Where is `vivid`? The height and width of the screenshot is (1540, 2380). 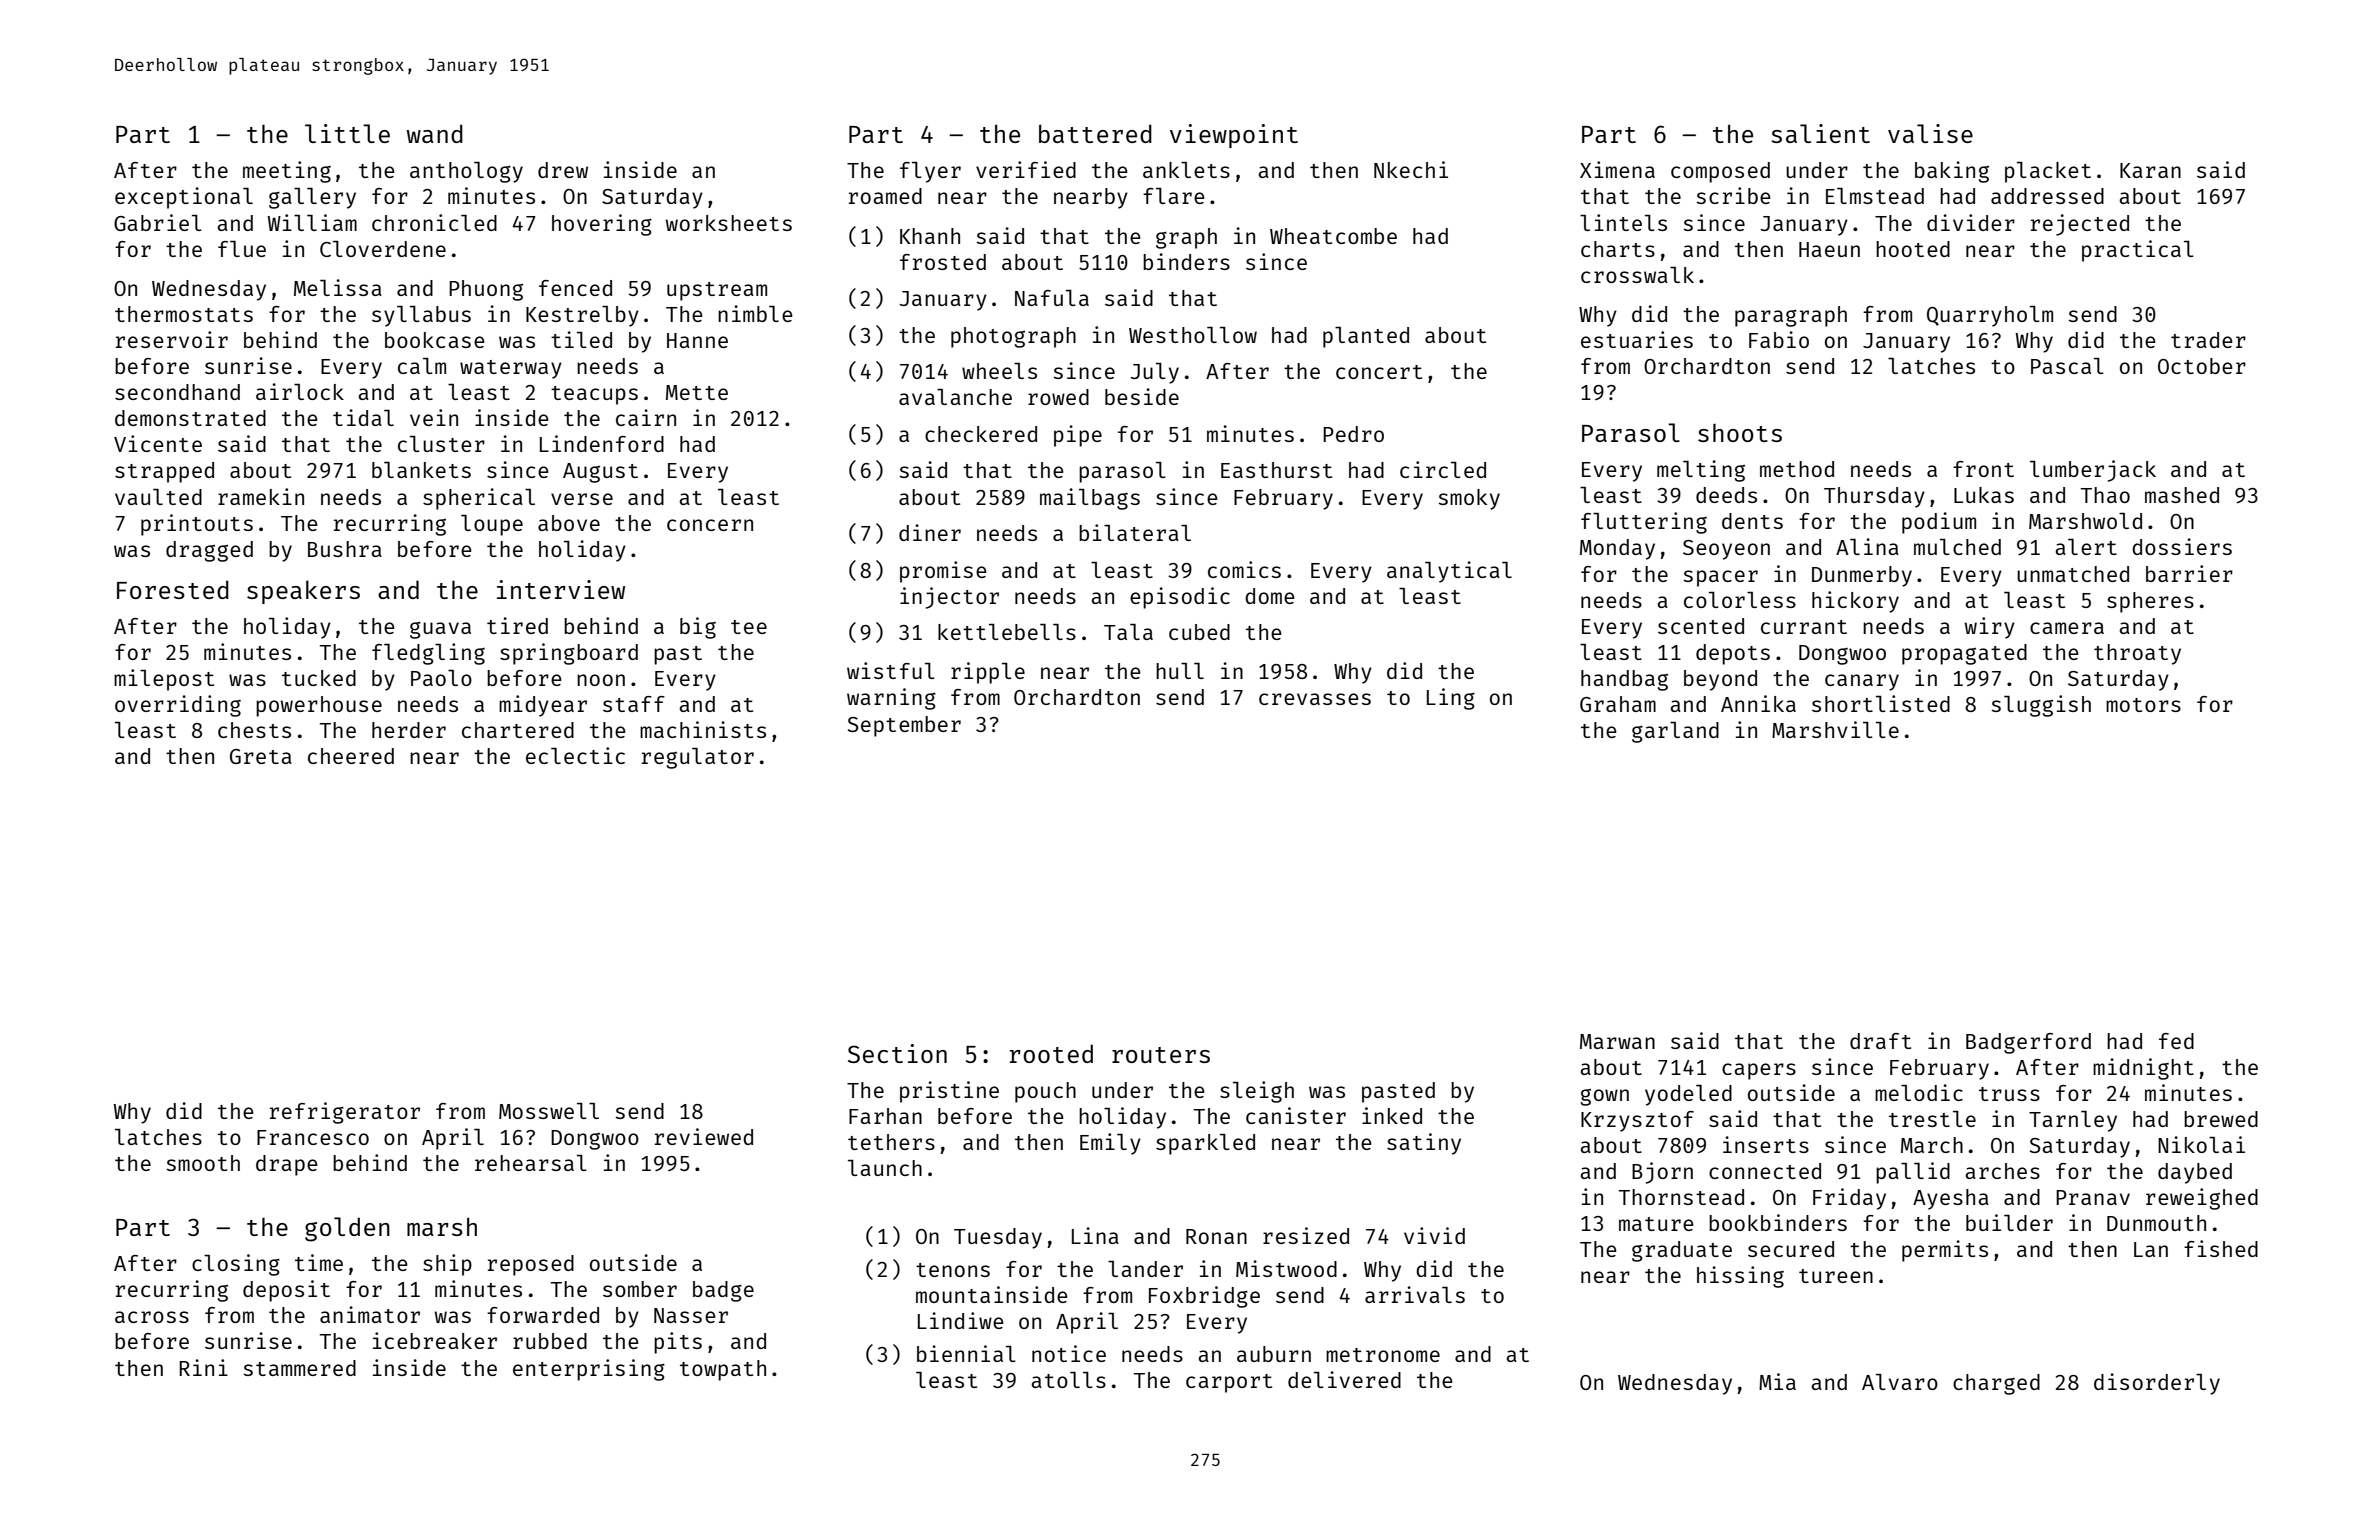 vivid is located at coordinates (1434, 1235).
